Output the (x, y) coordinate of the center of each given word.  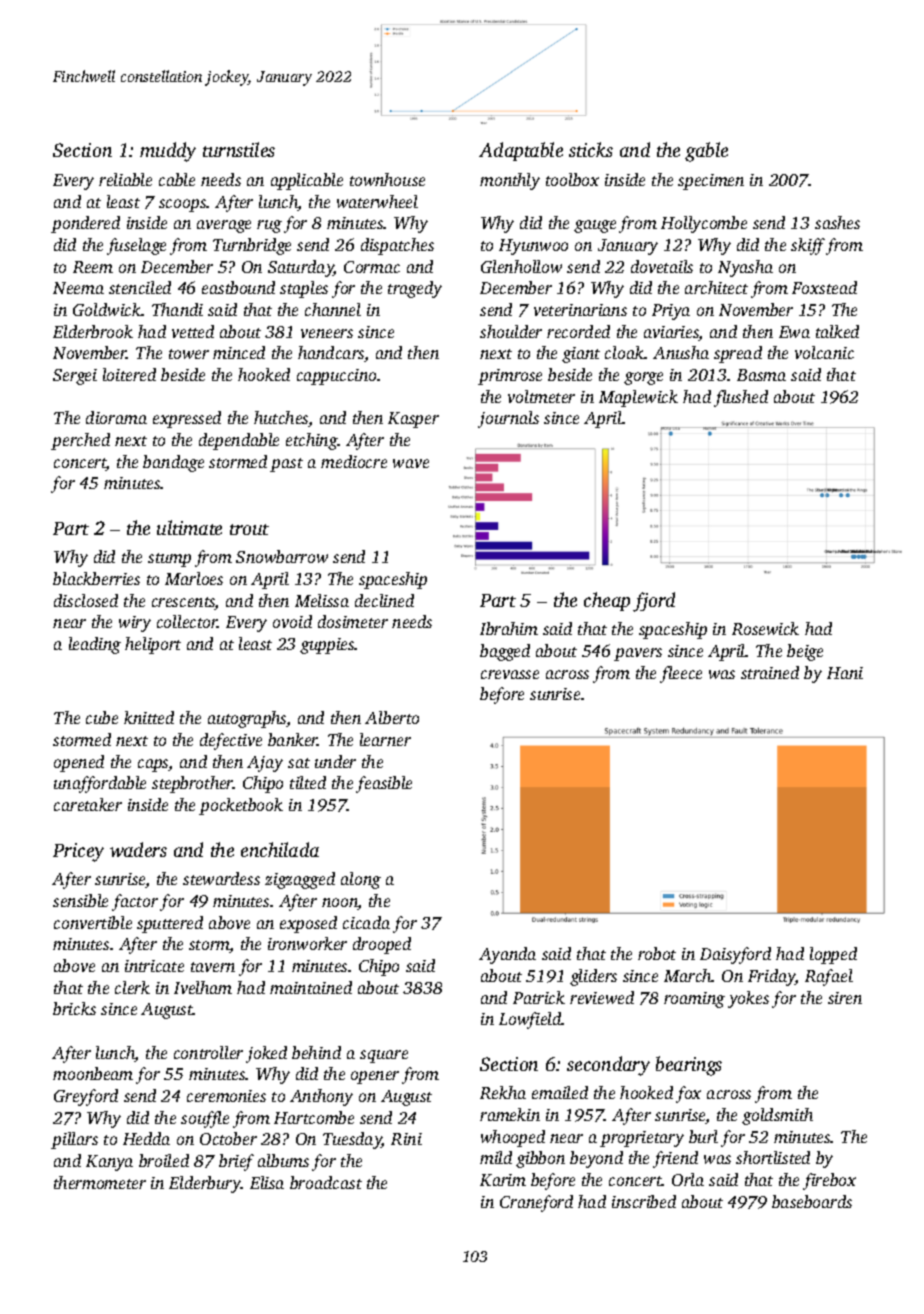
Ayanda (507, 955)
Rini (406, 1139)
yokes (748, 999)
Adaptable (521, 151)
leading (95, 645)
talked (837, 331)
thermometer (100, 1182)
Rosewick (765, 628)
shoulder (511, 331)
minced (239, 352)
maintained (311, 987)
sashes (837, 222)
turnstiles (239, 149)
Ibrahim (509, 628)
